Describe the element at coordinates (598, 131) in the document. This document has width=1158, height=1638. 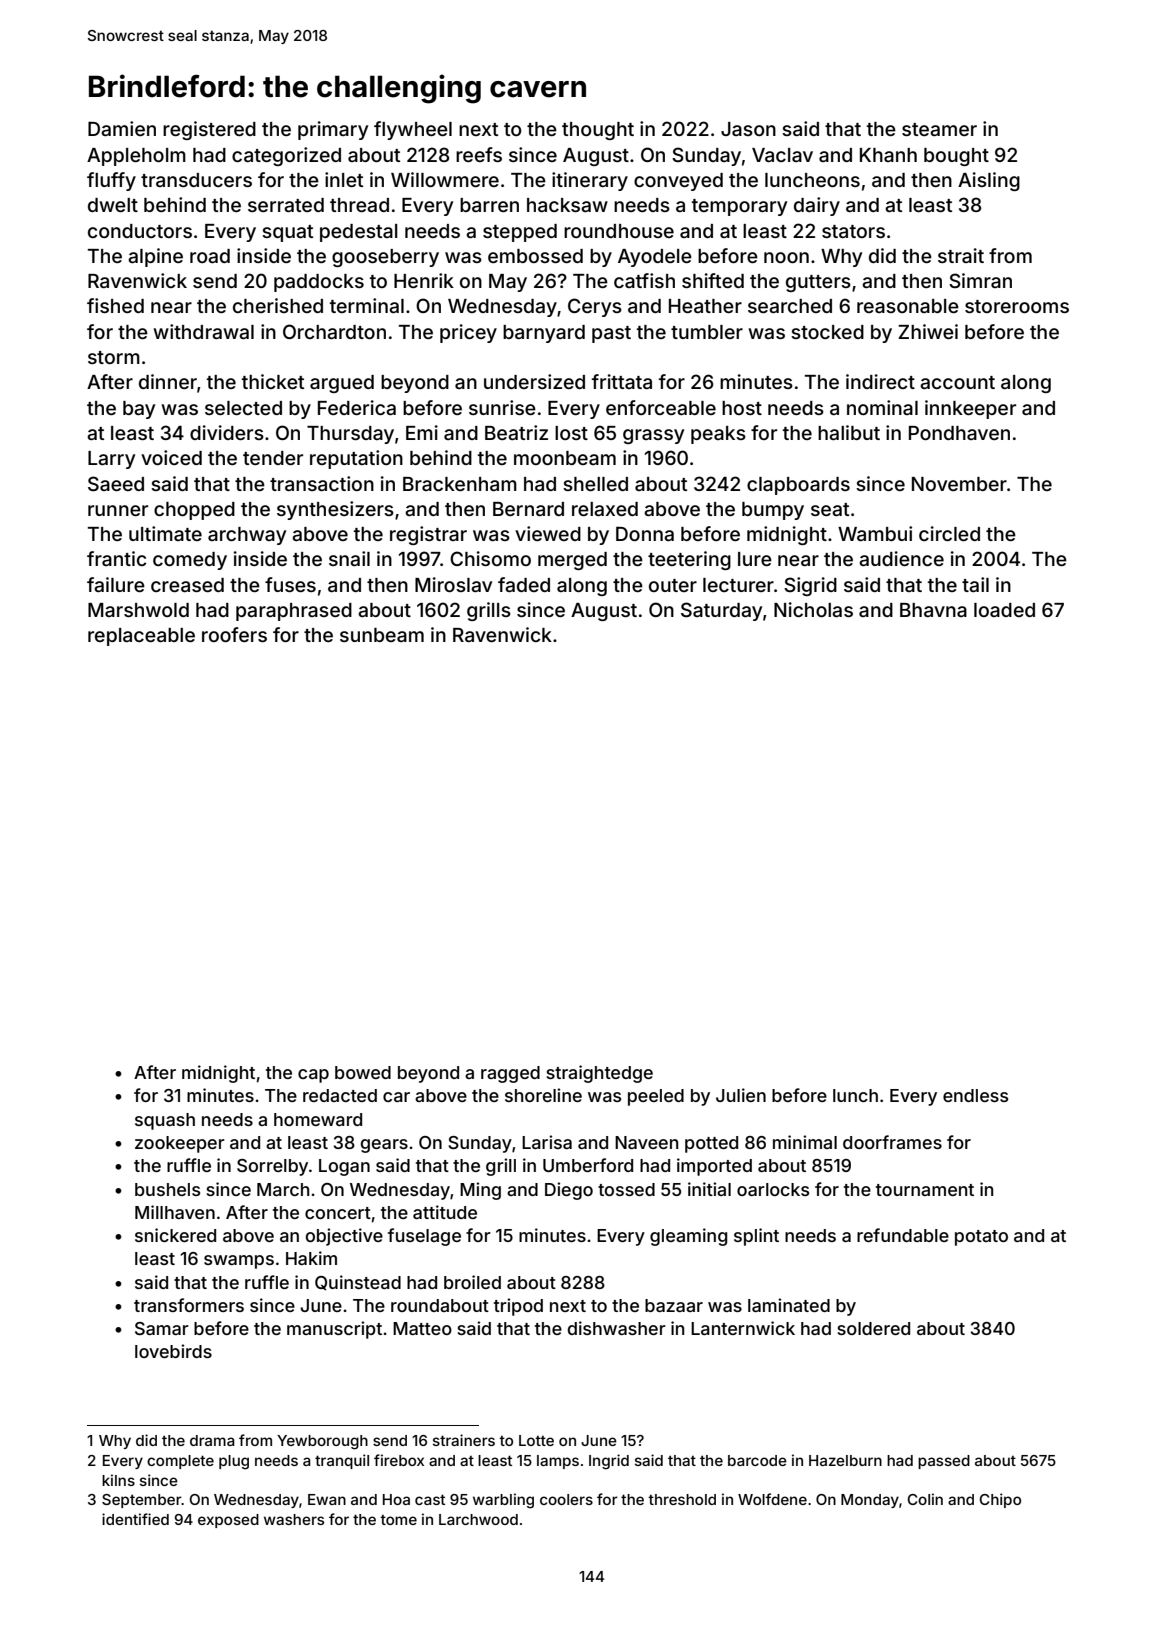
I see `thought` at that location.
